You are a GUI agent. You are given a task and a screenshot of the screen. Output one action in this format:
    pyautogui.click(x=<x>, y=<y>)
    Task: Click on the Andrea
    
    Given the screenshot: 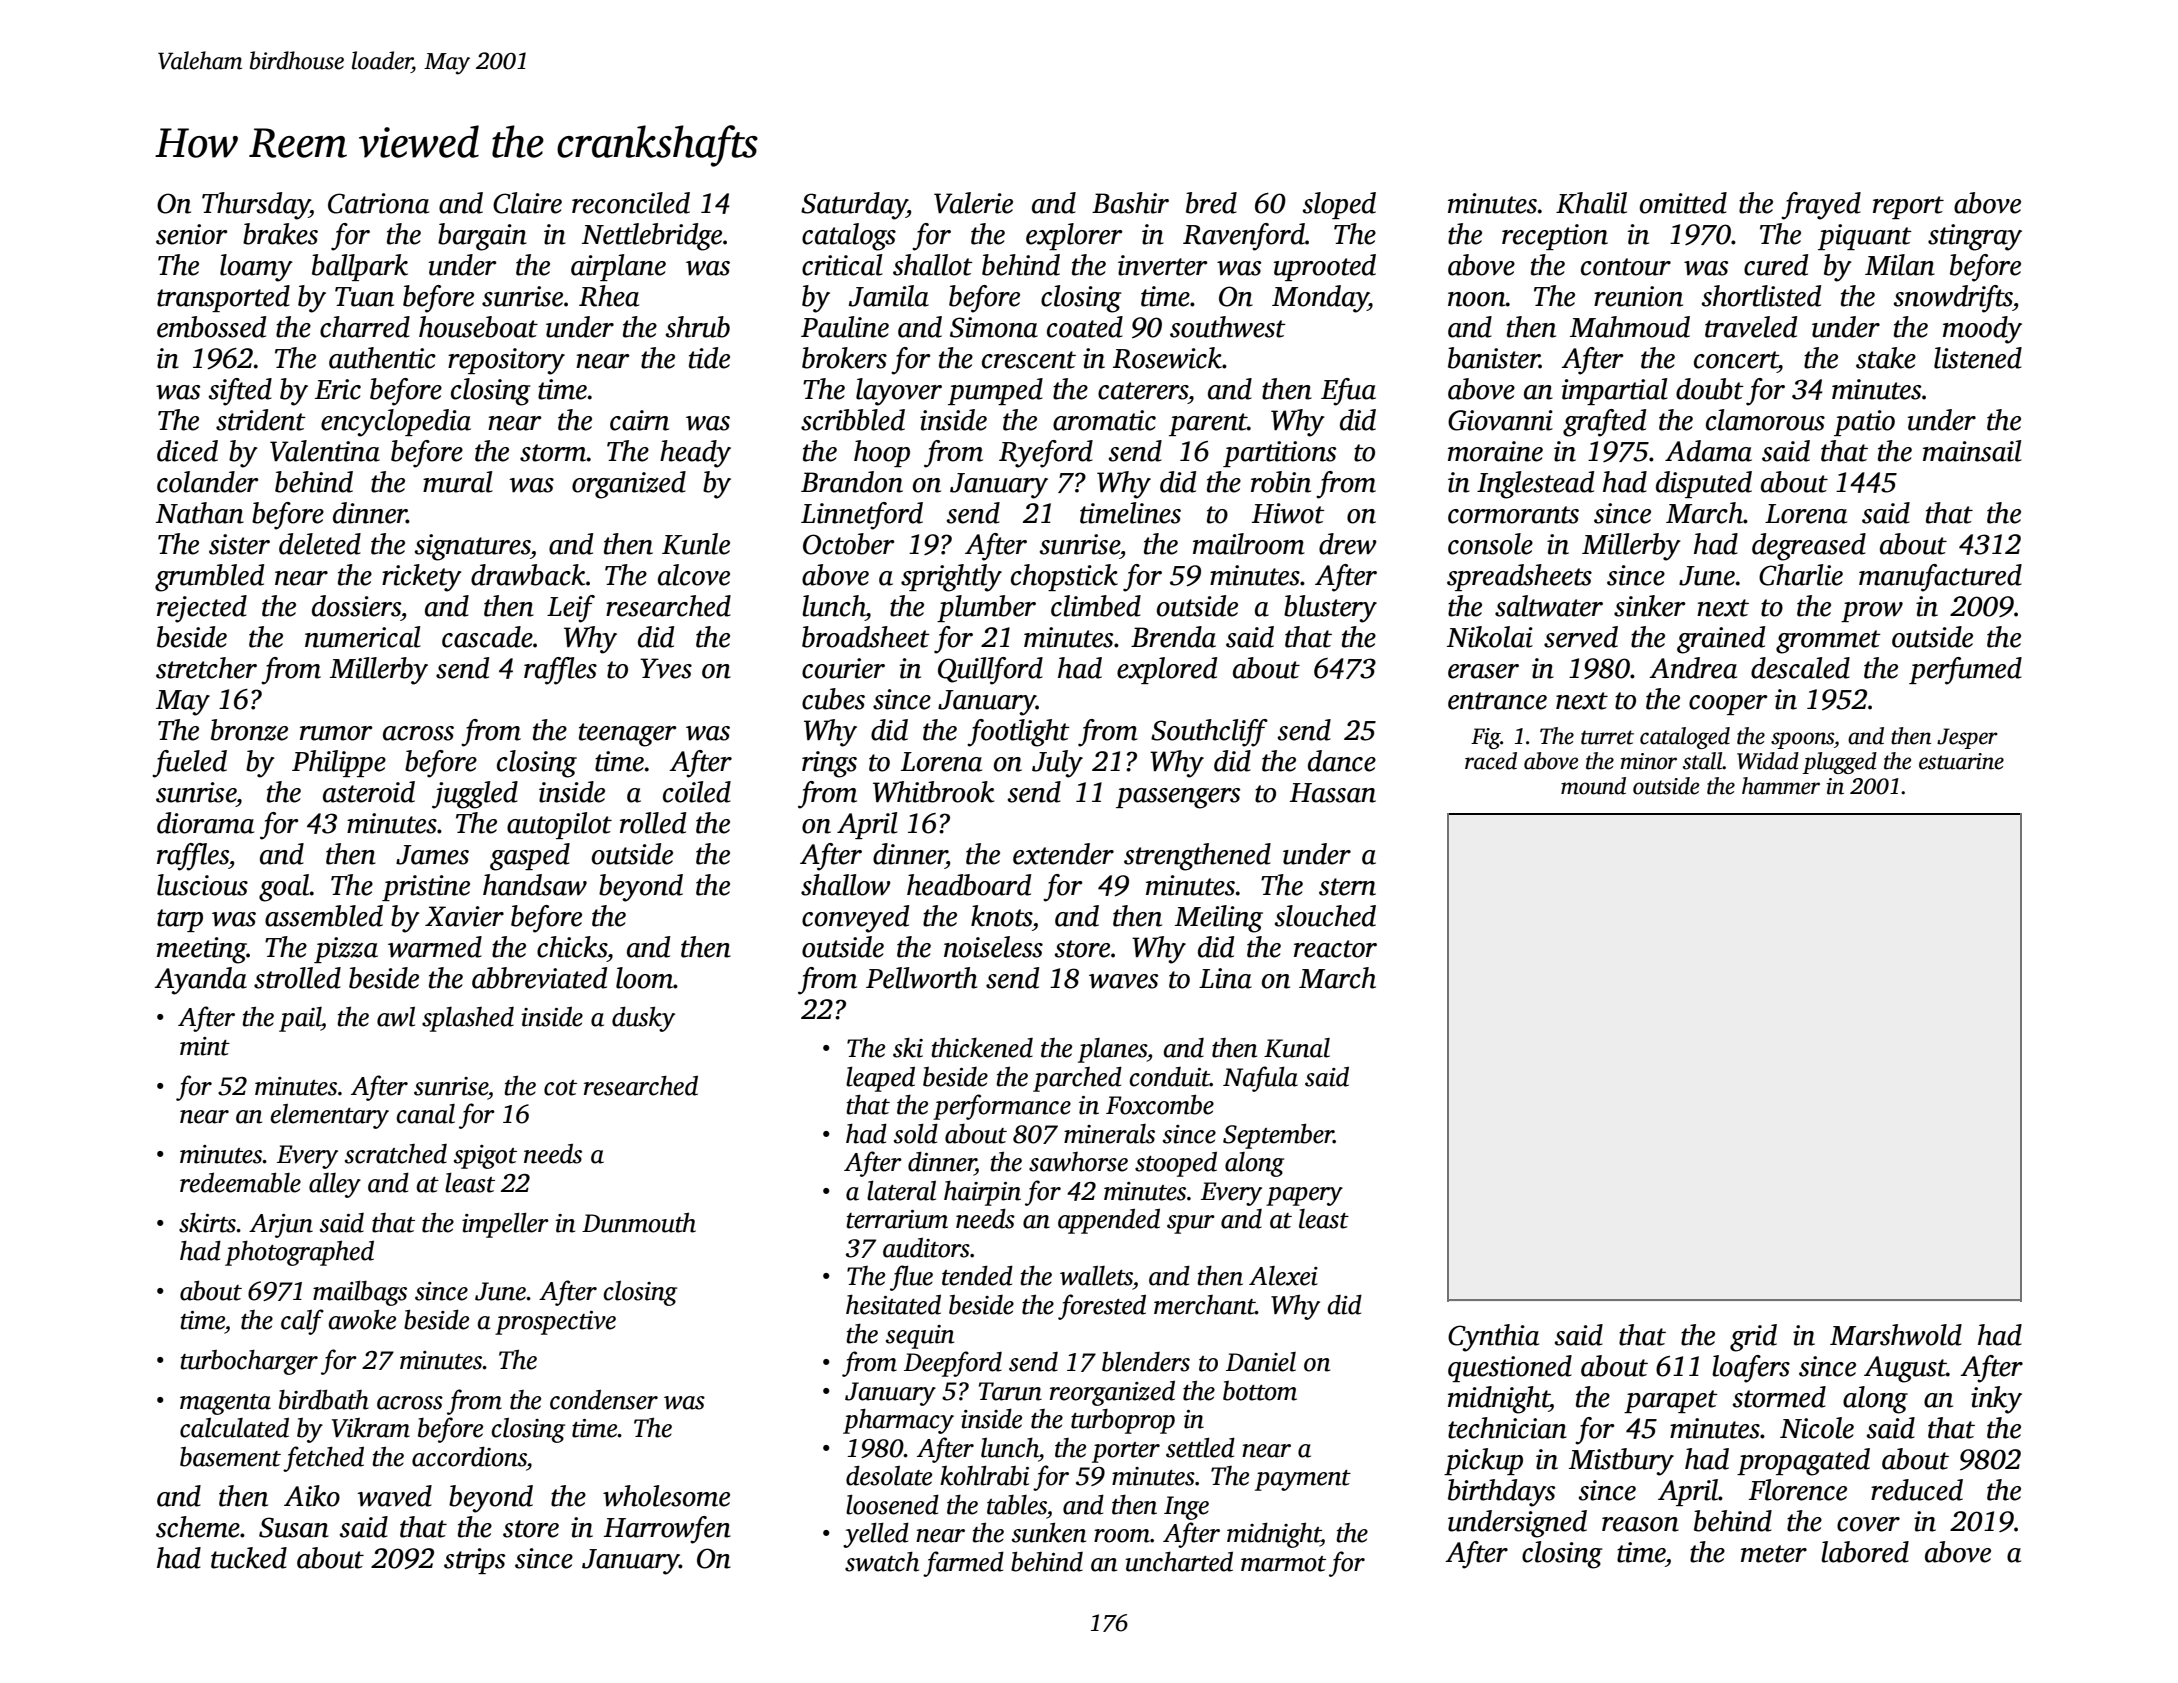 What is the action you would take?
    pyautogui.click(x=1693, y=668)
